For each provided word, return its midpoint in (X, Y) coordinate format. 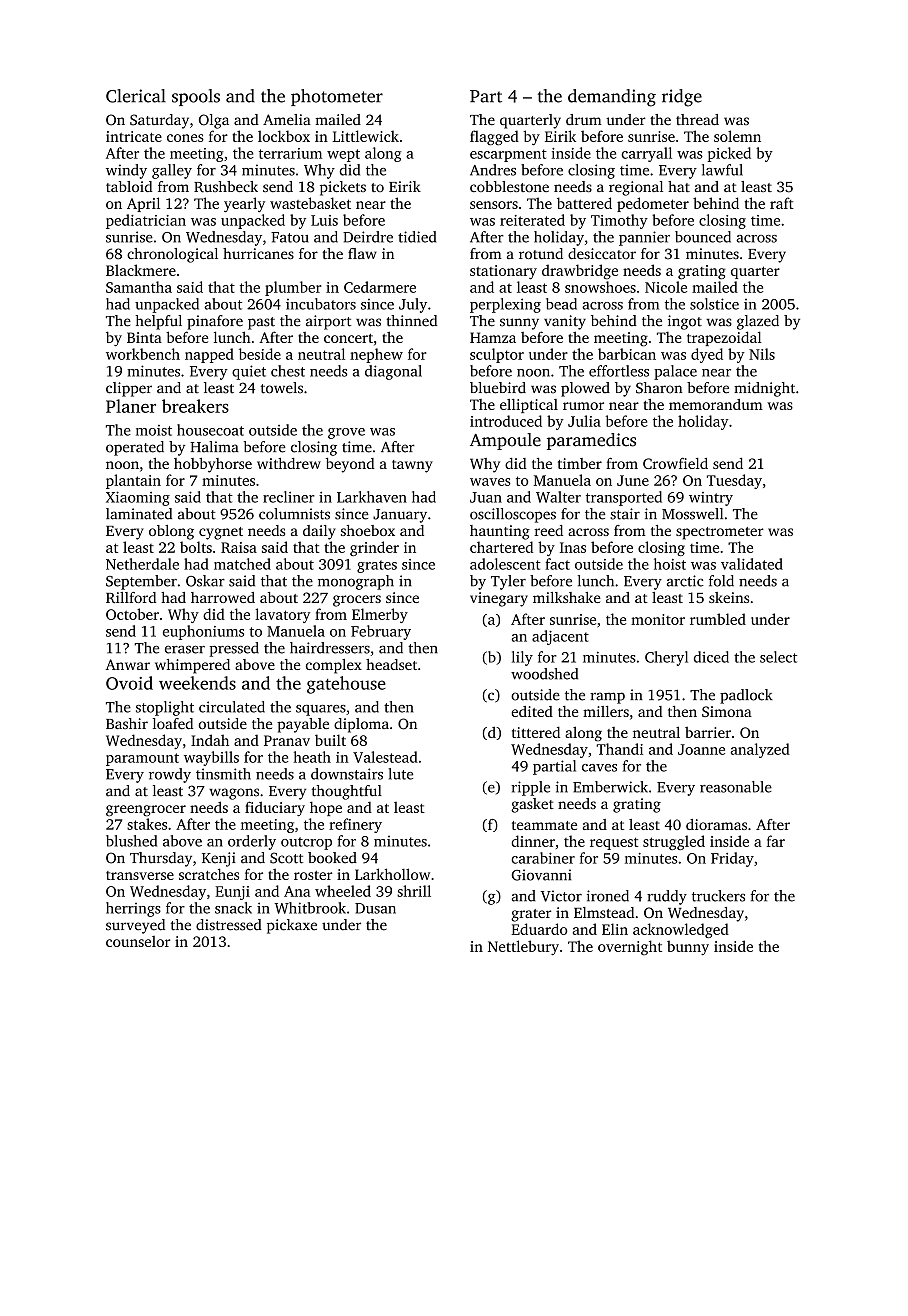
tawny (412, 466)
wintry (711, 499)
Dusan (375, 908)
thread (697, 119)
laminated (139, 514)
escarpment (508, 155)
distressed (229, 925)
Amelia (287, 119)
